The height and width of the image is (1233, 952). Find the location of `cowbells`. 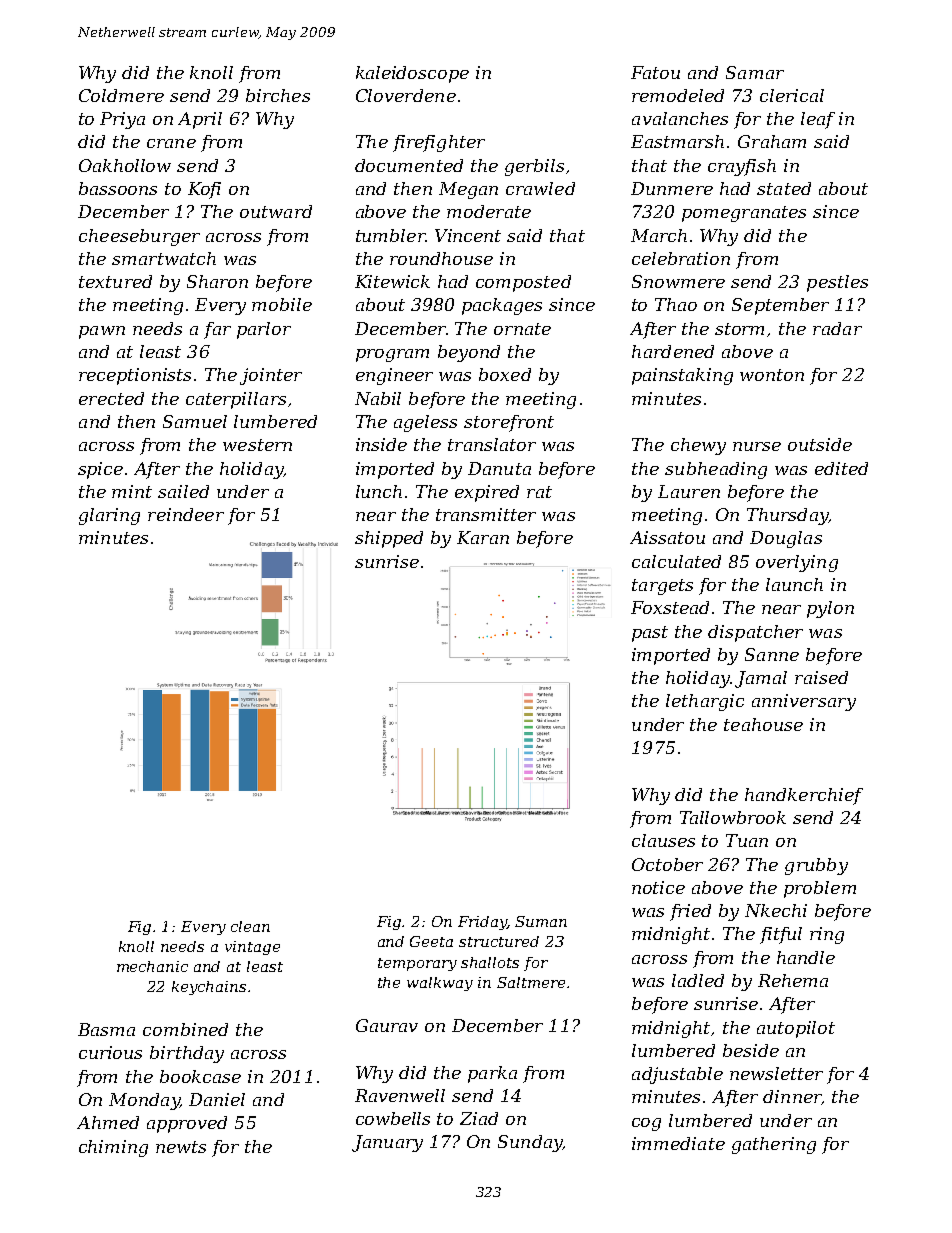

cowbells is located at coordinates (393, 1118).
